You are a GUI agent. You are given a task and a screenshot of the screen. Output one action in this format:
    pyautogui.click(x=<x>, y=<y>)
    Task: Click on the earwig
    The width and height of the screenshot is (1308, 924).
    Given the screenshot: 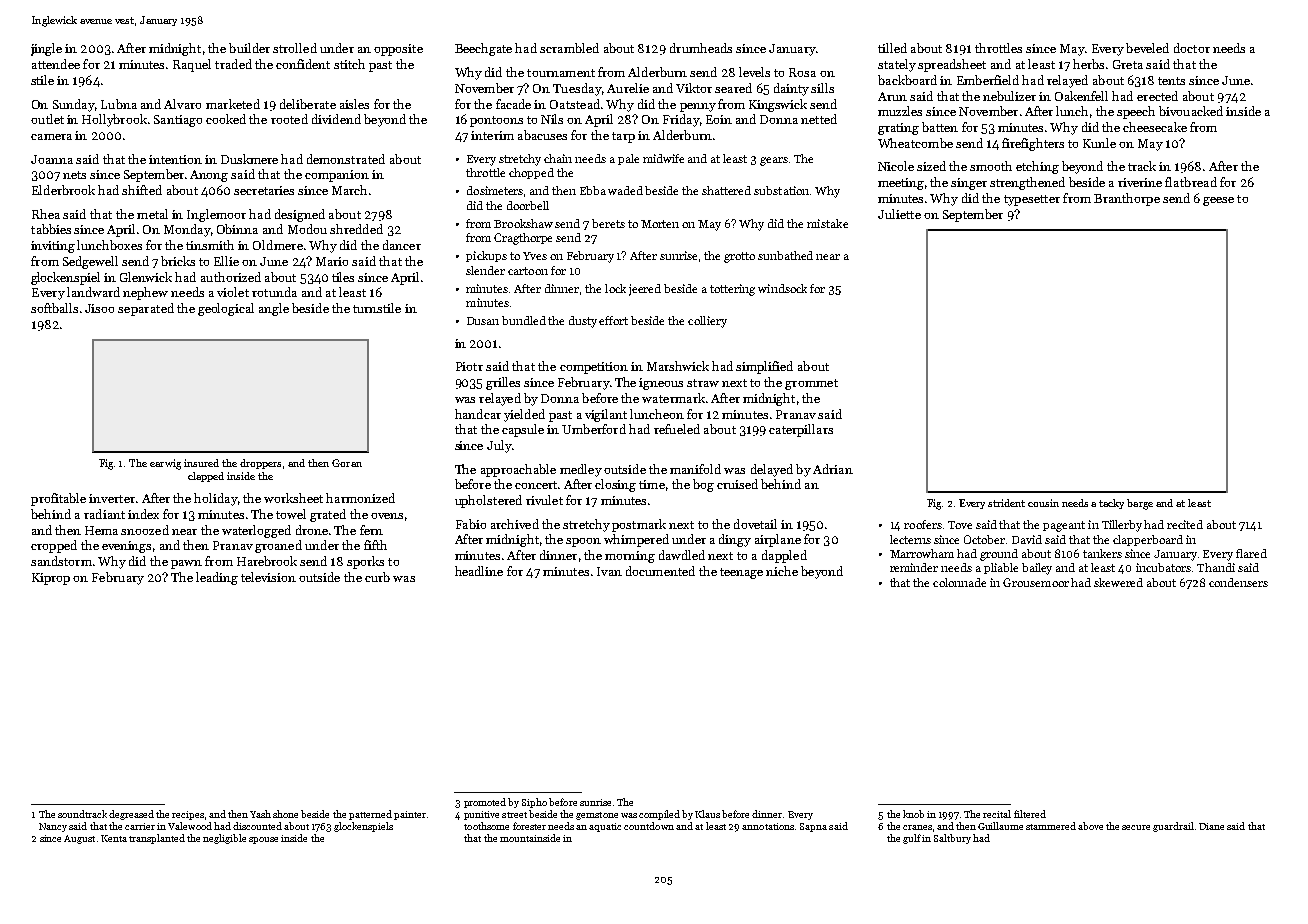 What is the action you would take?
    pyautogui.click(x=165, y=464)
